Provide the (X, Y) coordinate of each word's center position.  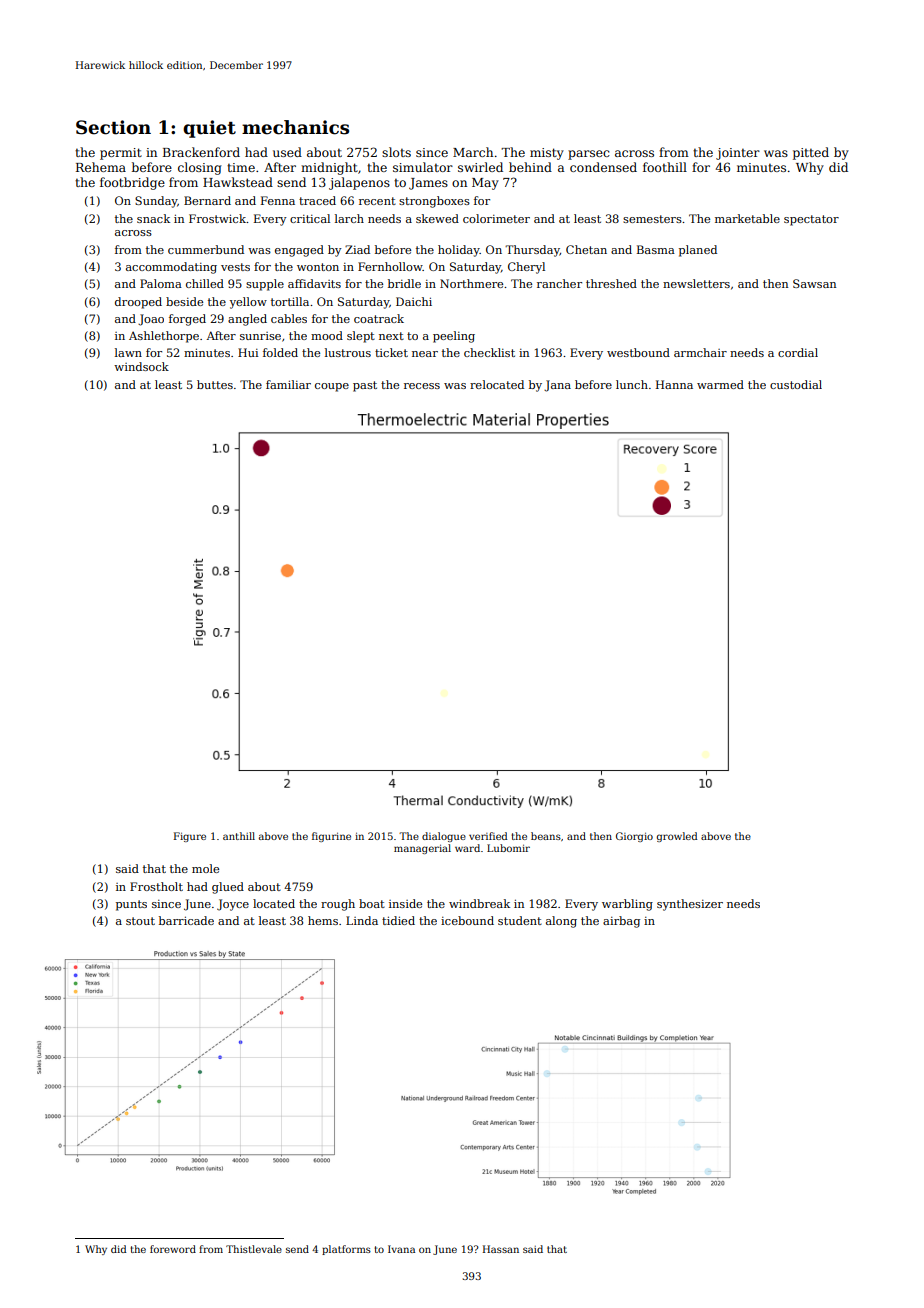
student (520, 920)
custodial (796, 384)
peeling (454, 337)
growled (677, 837)
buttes (215, 384)
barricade (186, 920)
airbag (621, 922)
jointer (738, 154)
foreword (173, 1249)
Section (113, 127)
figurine (331, 837)
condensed (603, 167)
